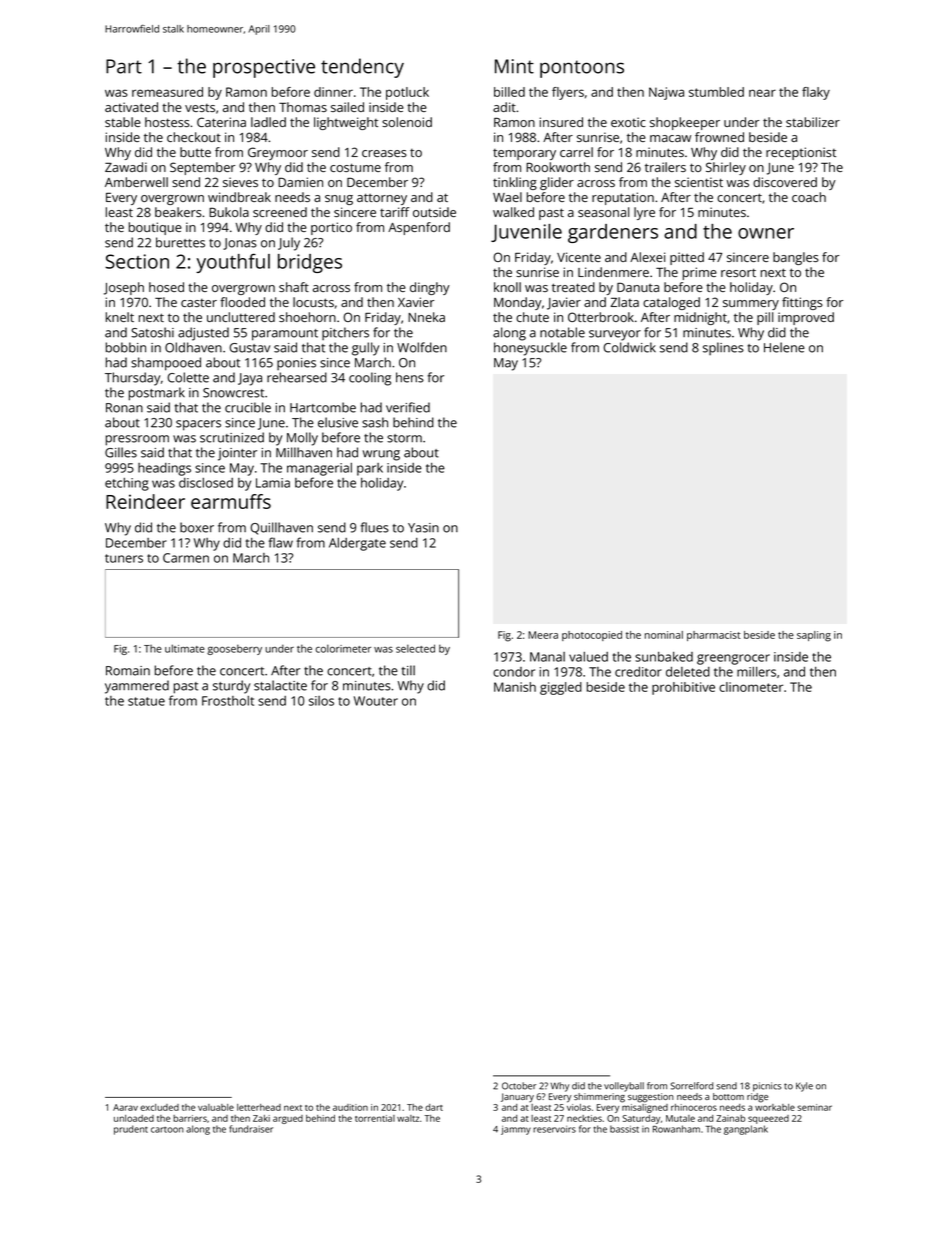 The width and height of the document is (952, 1233). I want to click on pill, so click(765, 318).
